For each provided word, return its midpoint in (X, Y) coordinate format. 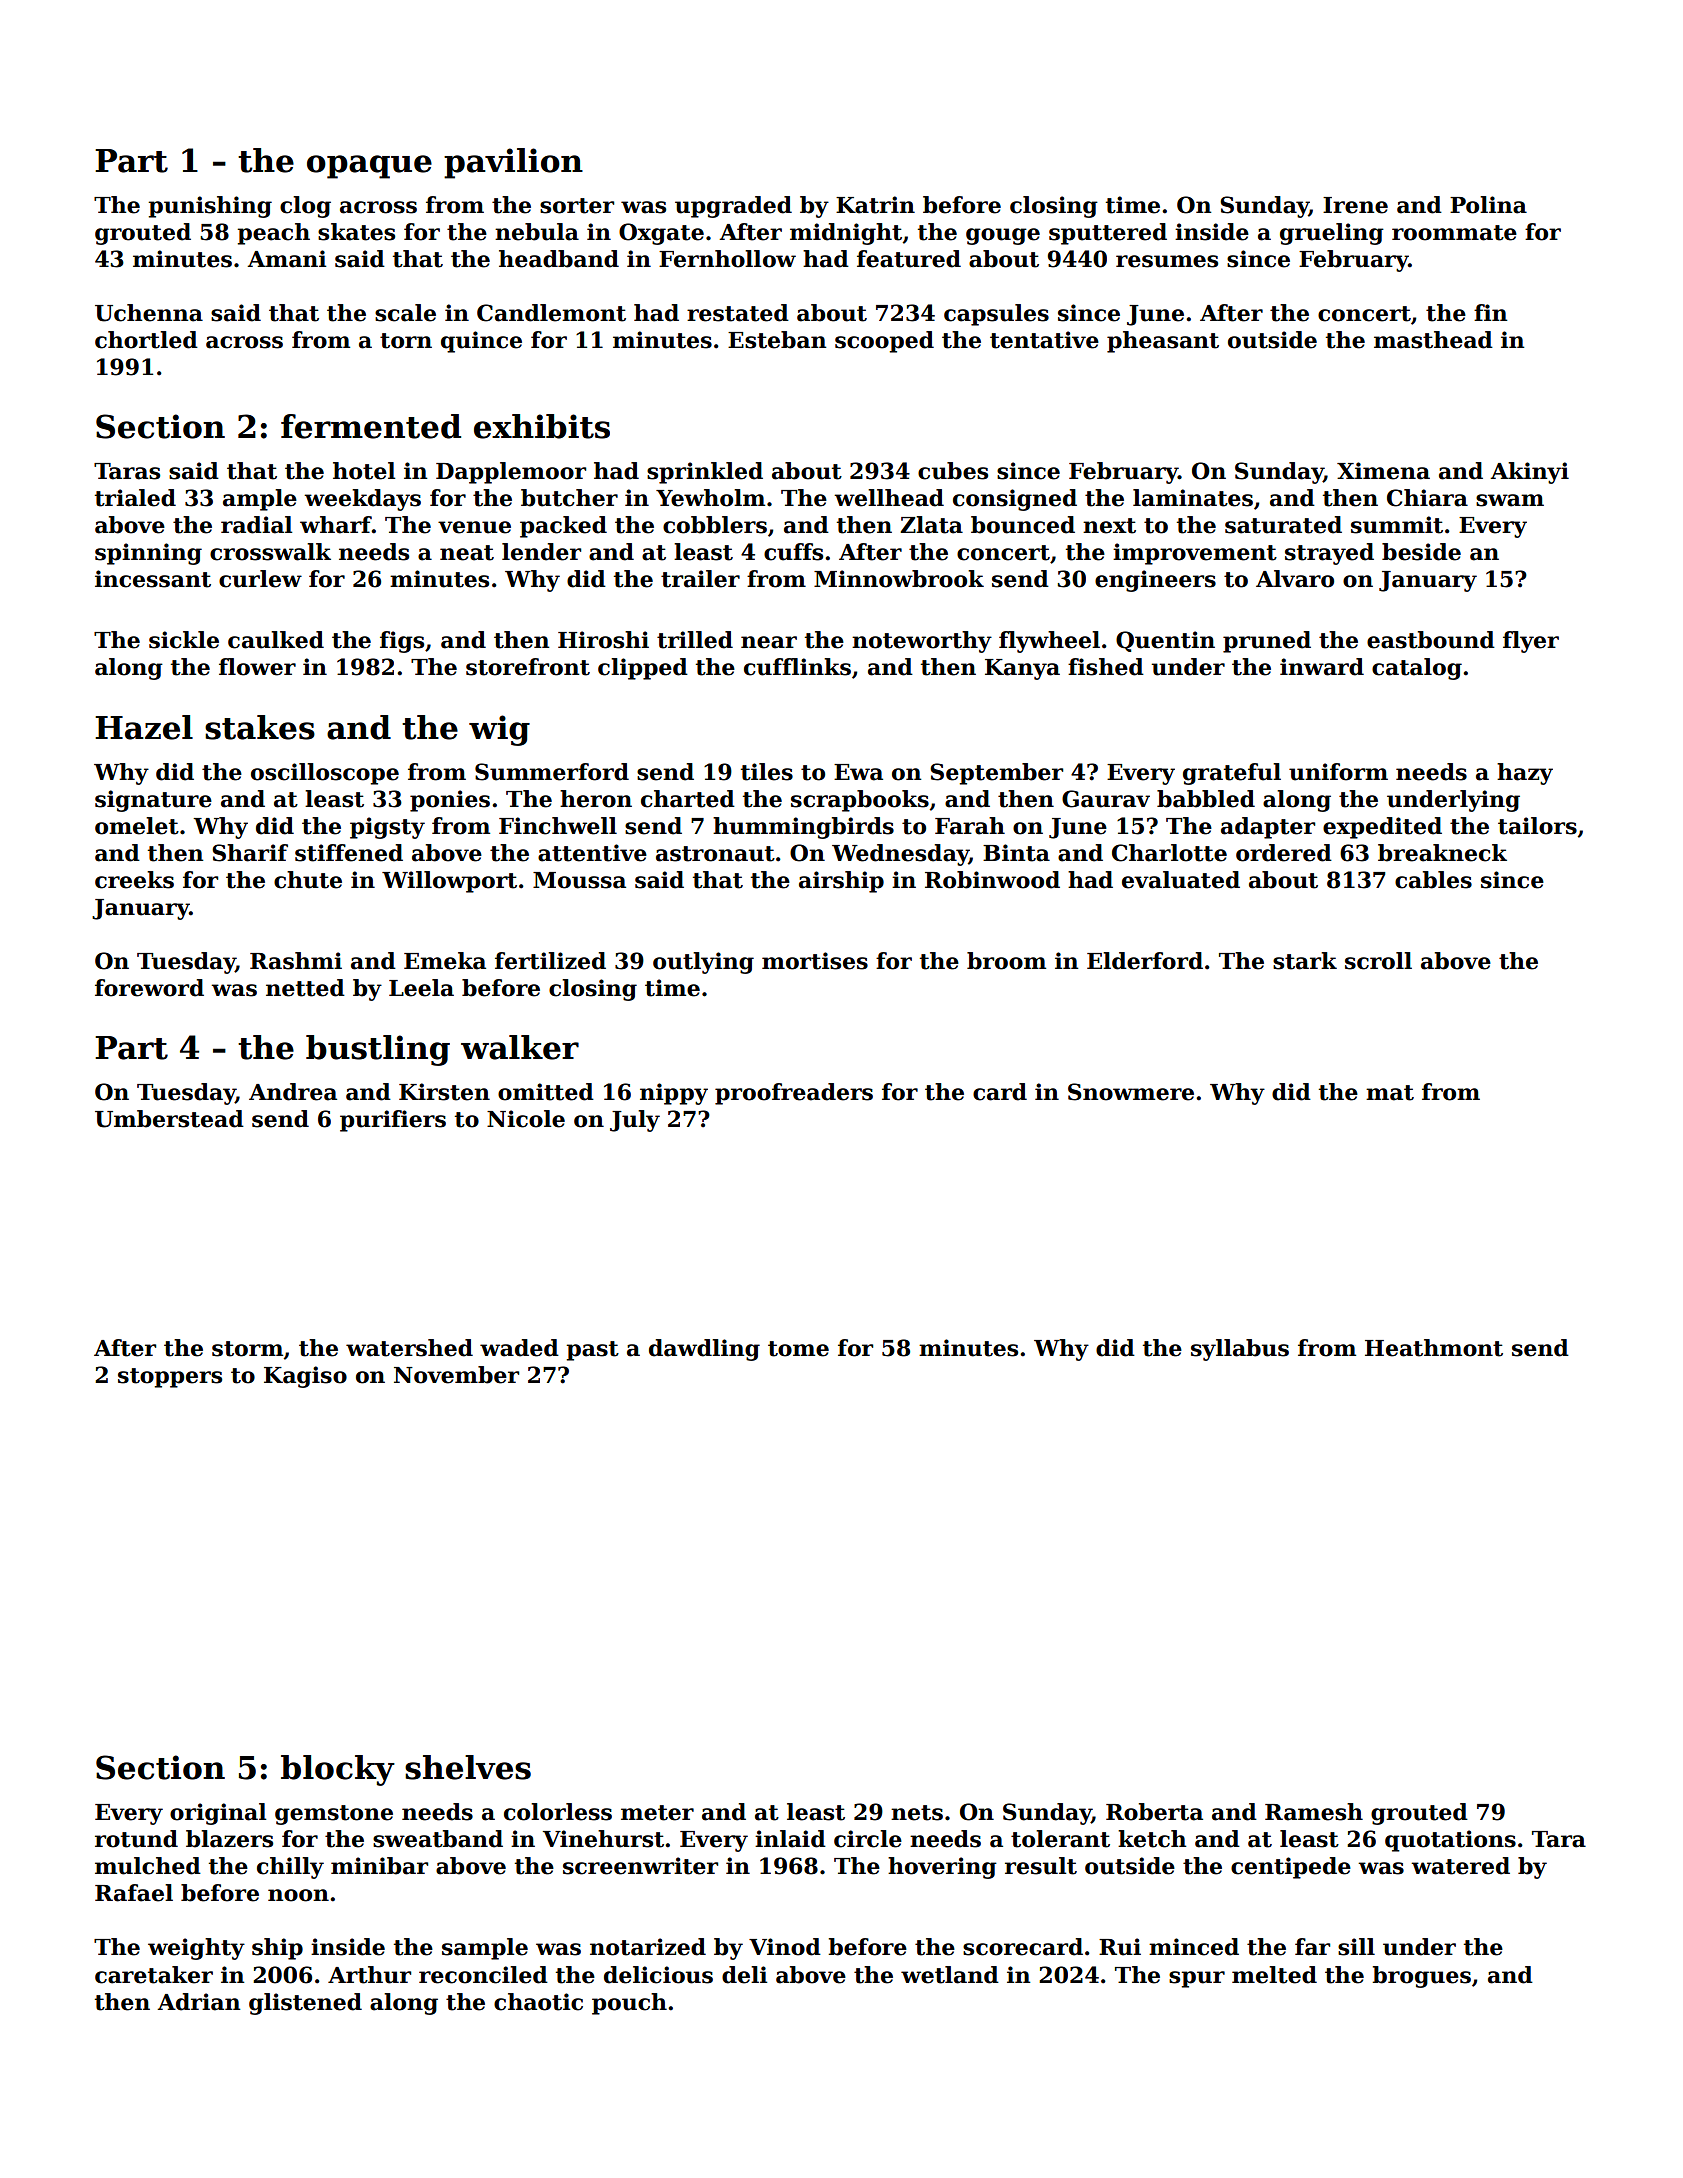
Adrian (198, 2002)
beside (1421, 552)
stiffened (349, 853)
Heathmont (1434, 1348)
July (635, 1121)
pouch (629, 2004)
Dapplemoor (511, 473)
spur (1197, 1979)
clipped (643, 669)
